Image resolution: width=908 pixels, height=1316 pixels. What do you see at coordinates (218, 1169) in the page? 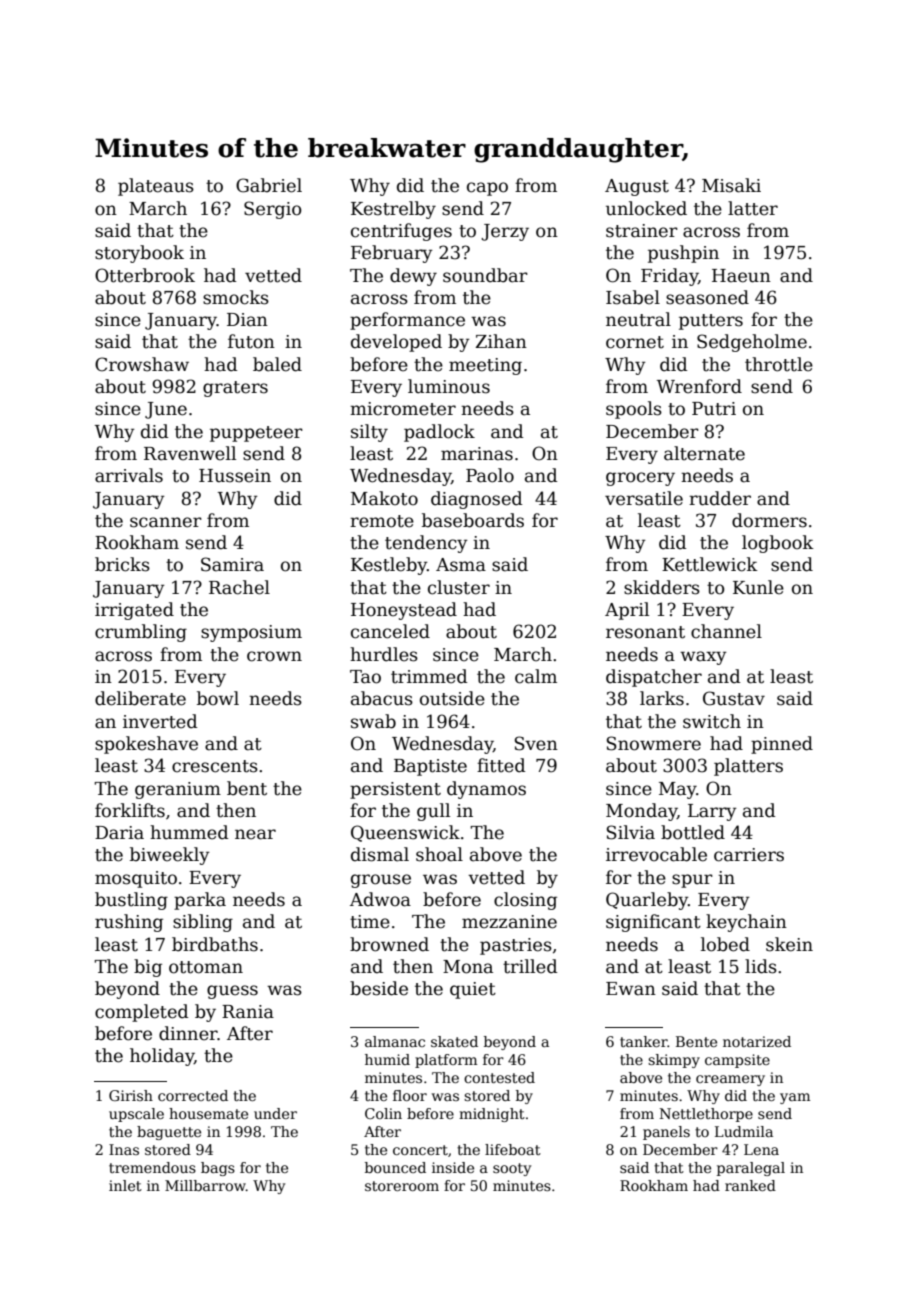
I see `bags` at bounding box center [218, 1169].
